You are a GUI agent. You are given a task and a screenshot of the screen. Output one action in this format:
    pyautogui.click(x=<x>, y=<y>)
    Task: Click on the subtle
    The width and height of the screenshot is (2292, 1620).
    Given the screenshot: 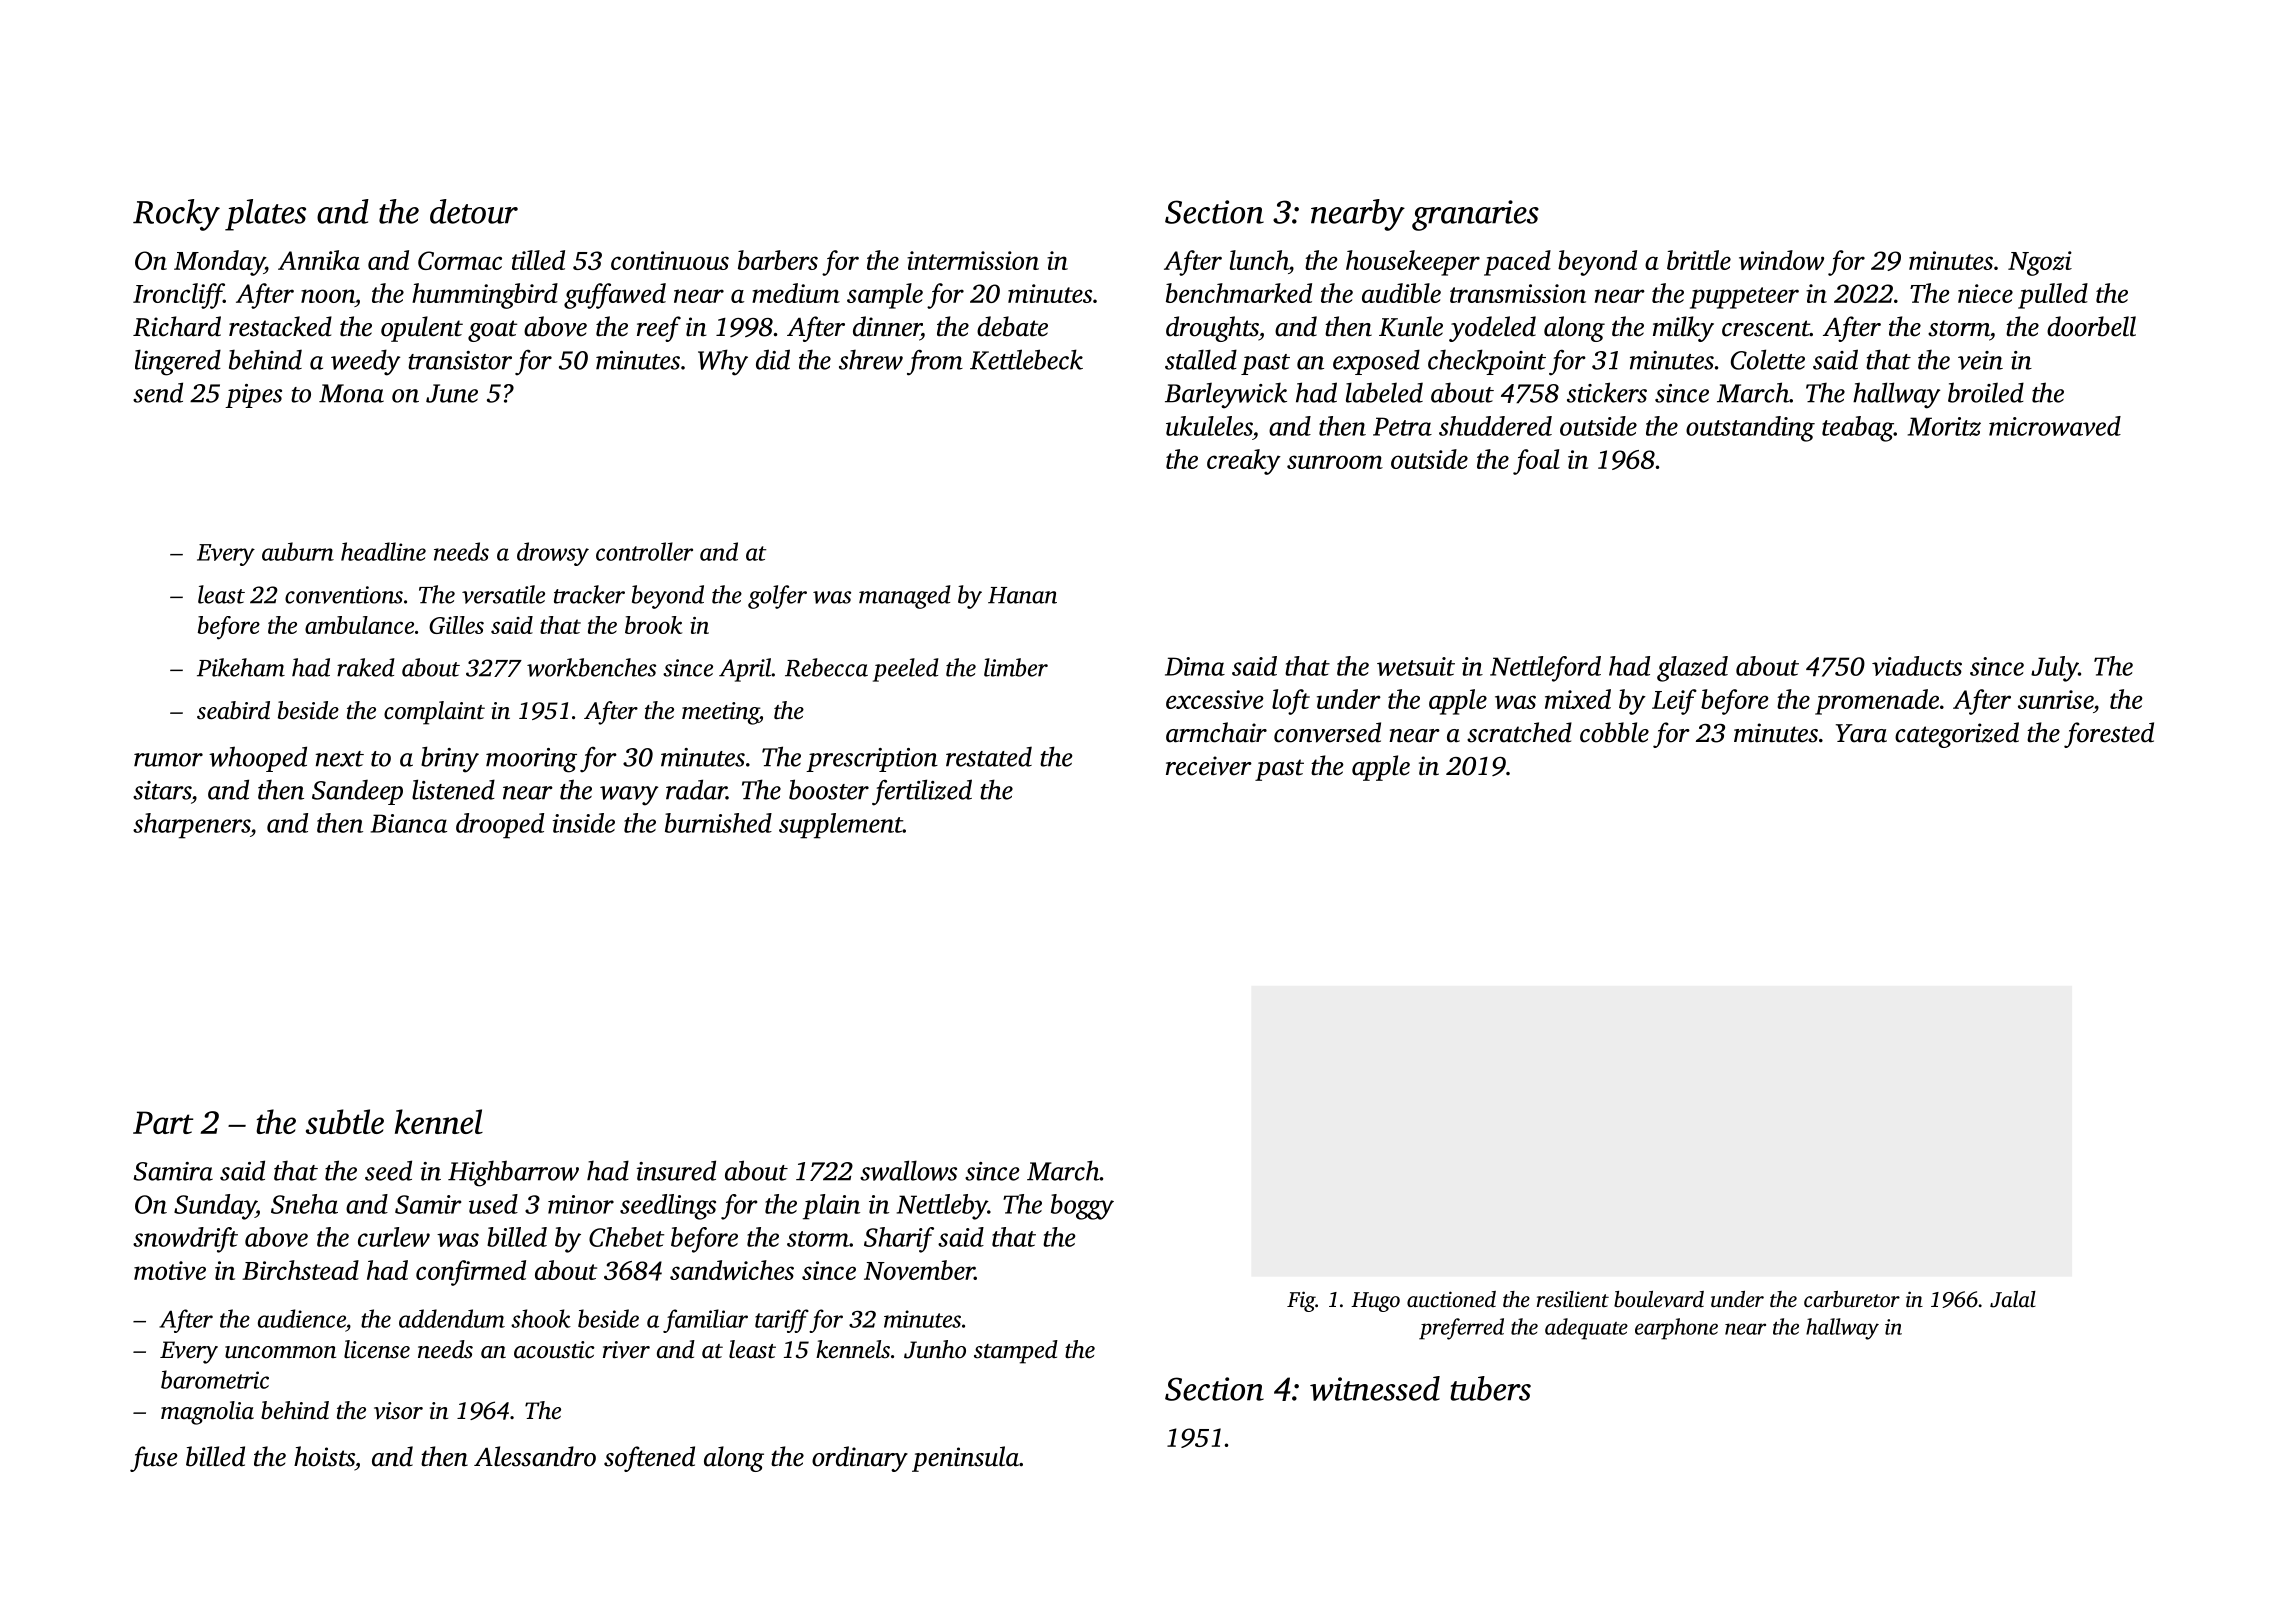 What is the action you would take?
    pyautogui.click(x=345, y=1121)
